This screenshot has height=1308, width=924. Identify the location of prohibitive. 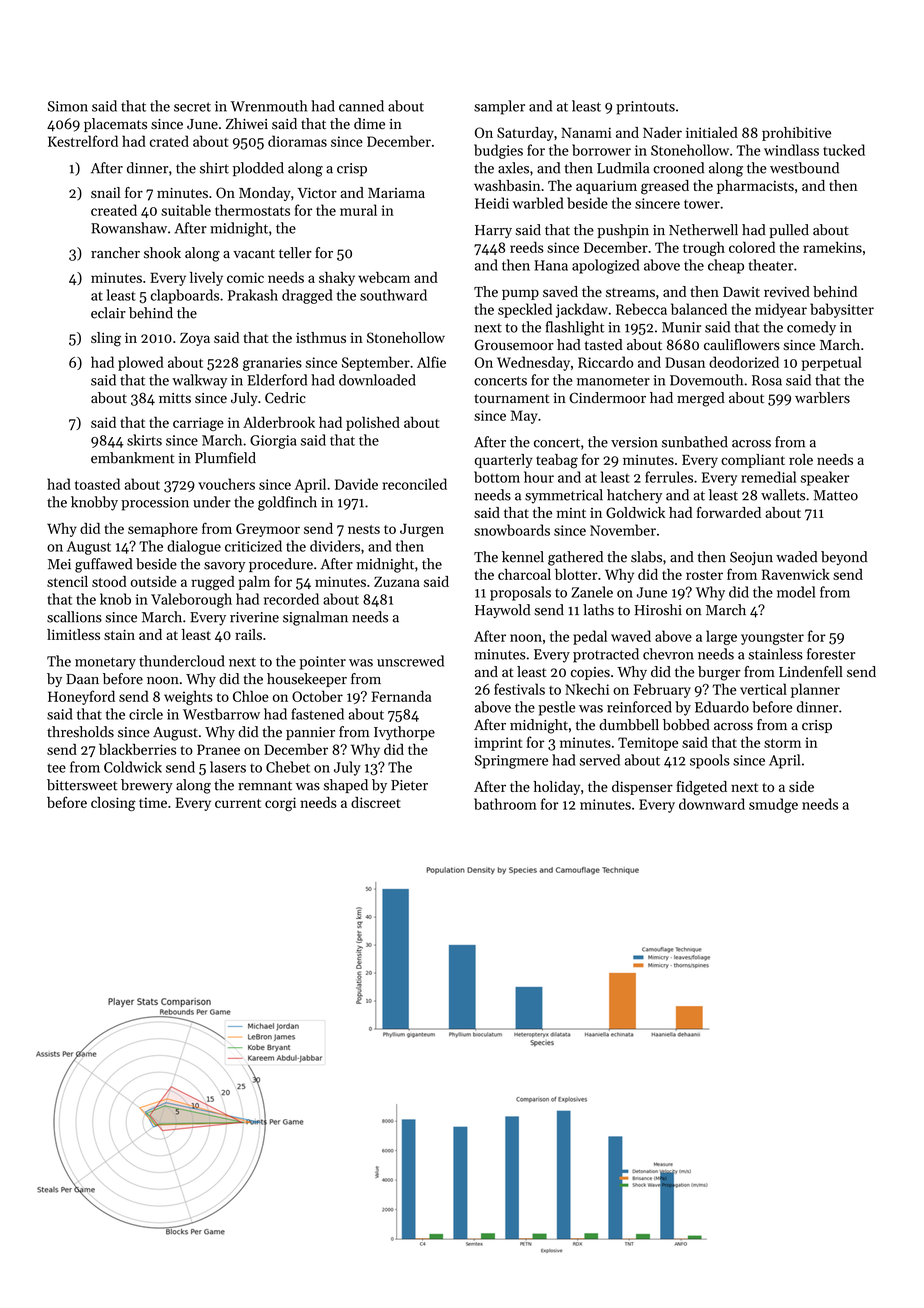
(796, 134).
